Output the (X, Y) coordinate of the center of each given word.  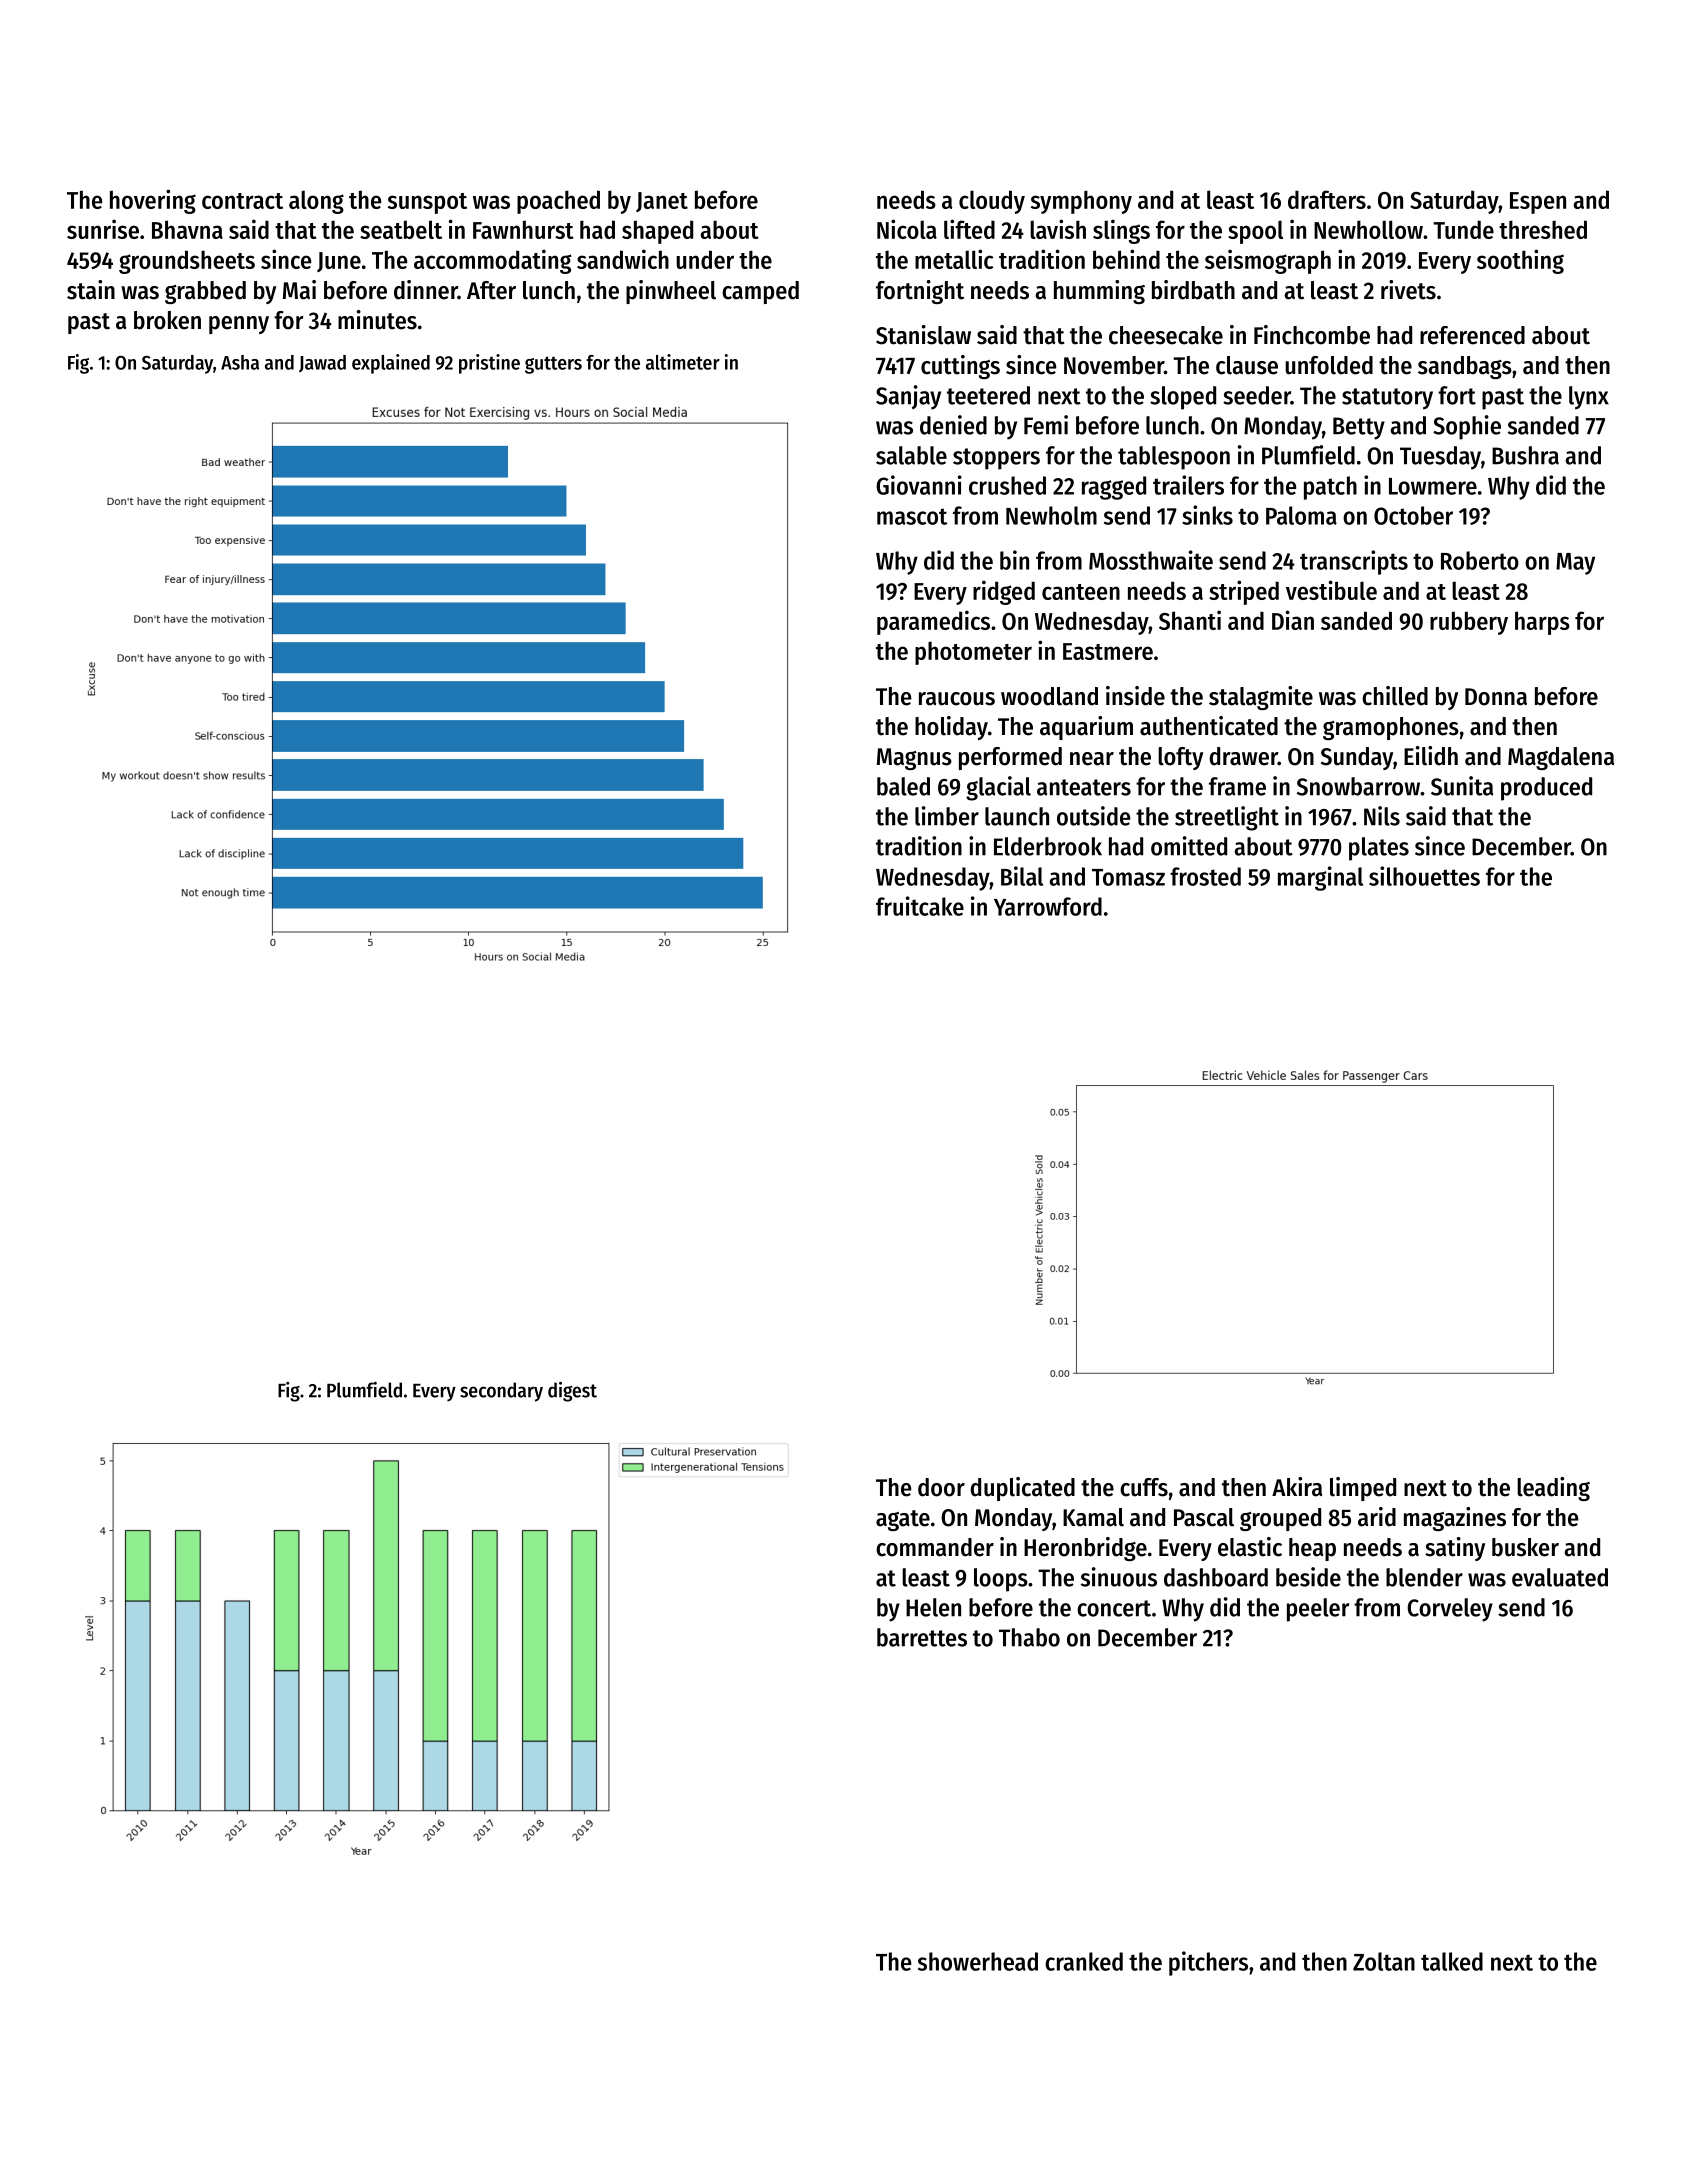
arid (1377, 1517)
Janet (662, 202)
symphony (1081, 202)
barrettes (922, 1637)
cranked (1084, 1961)
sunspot (427, 203)
